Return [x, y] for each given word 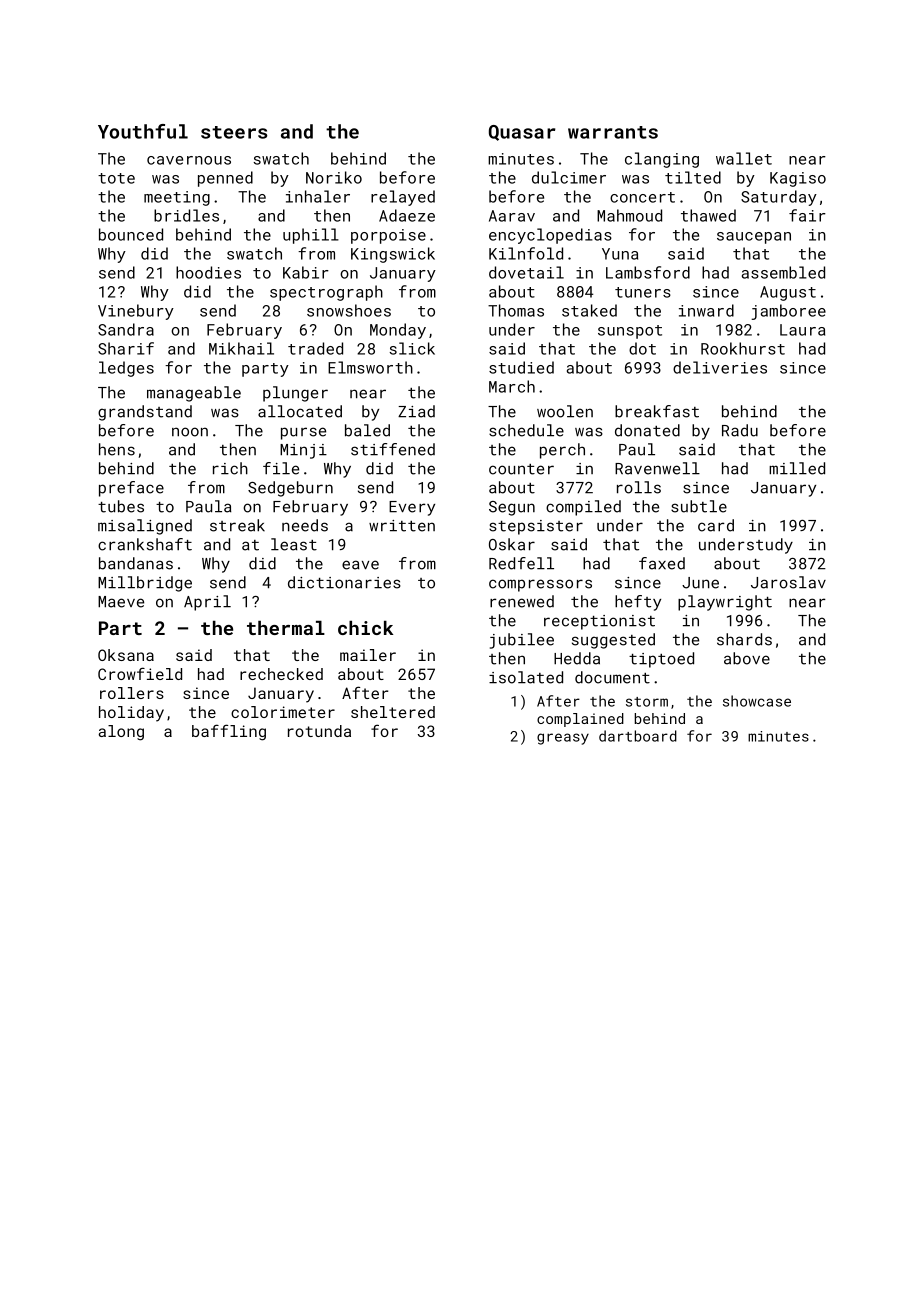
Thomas [516, 310]
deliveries [720, 367]
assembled [783, 272]
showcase [757, 701]
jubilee [522, 641]
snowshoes [349, 310]
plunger [295, 394]
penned [225, 179]
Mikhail [241, 348]
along [121, 733]
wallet [744, 158]
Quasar [522, 133]
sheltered [393, 712]
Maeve [121, 602]
